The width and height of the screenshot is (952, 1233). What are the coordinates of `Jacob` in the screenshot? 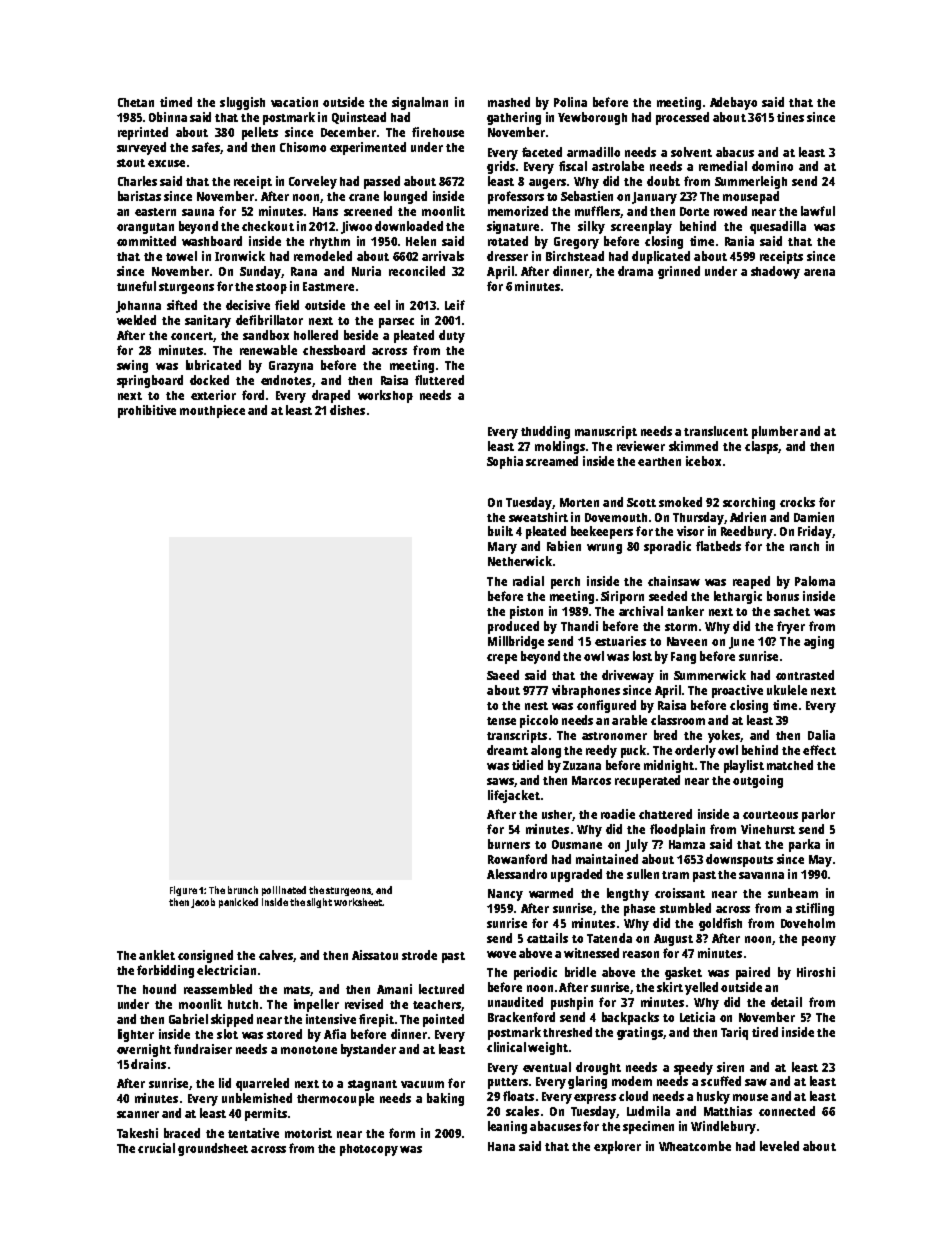 It's located at (203, 903).
